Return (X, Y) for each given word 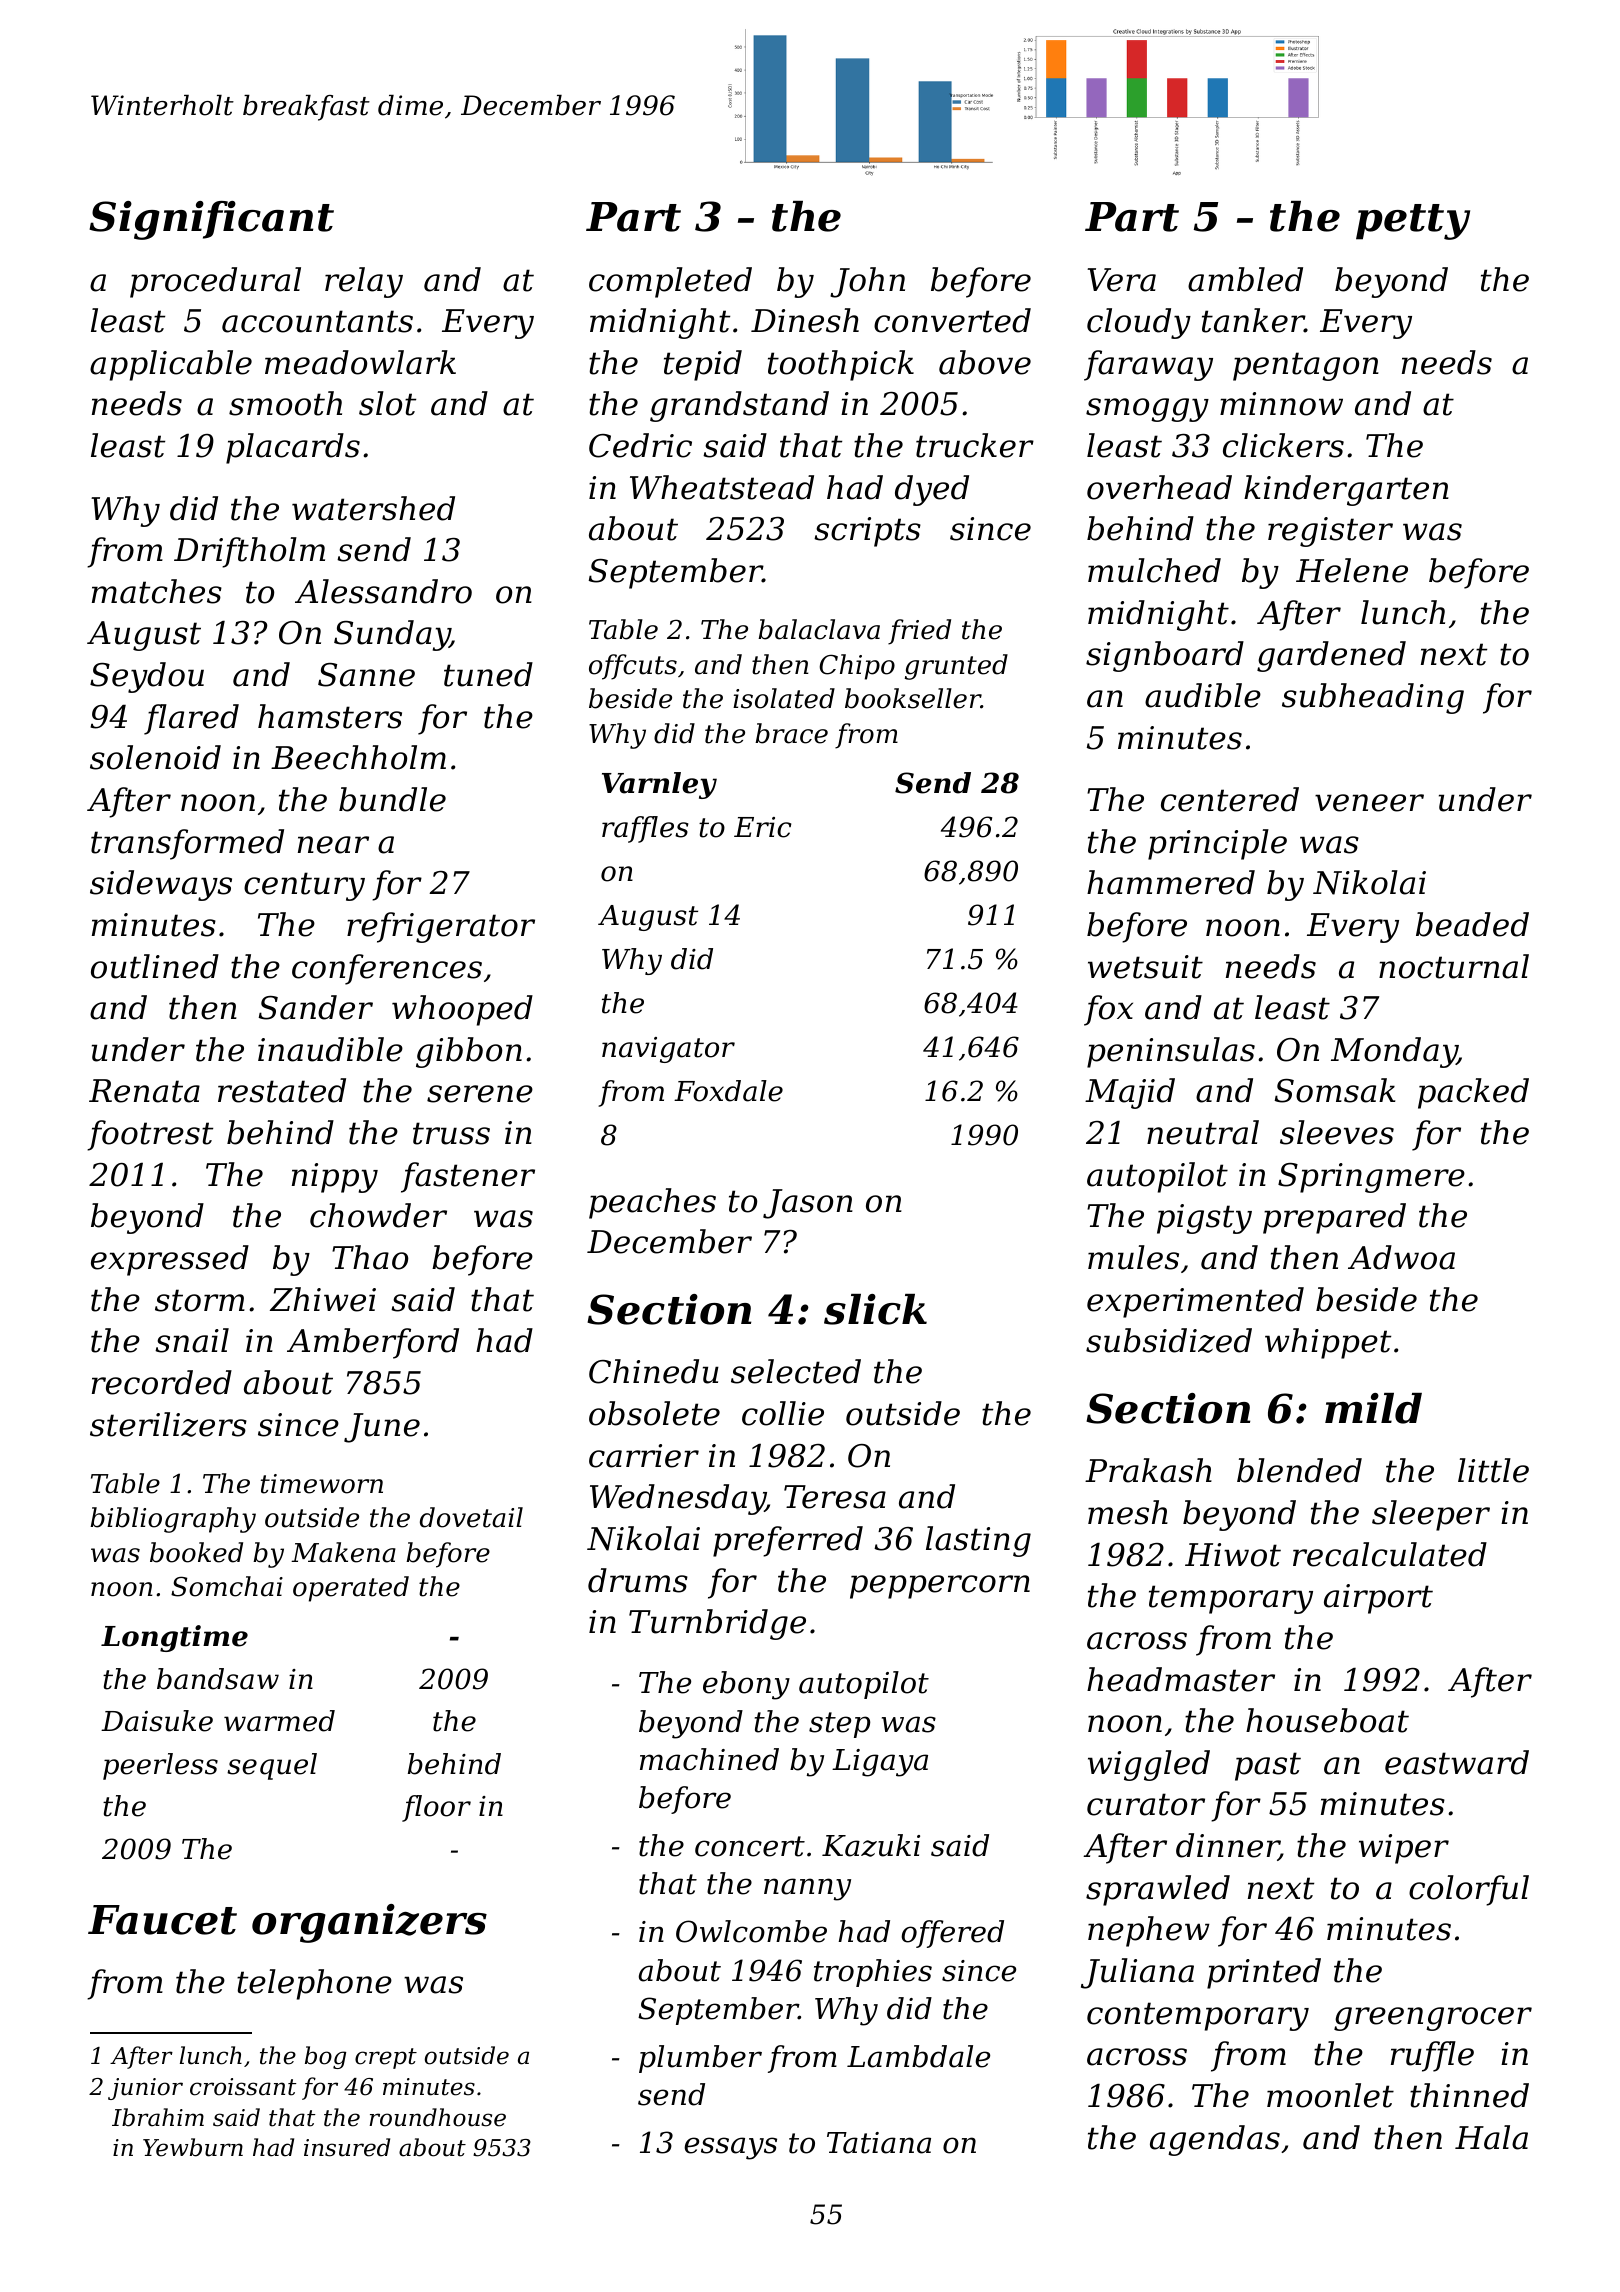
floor (436, 1808)
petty (1413, 222)
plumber (700, 2059)
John (867, 282)
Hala (1491, 2137)
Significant (211, 220)
